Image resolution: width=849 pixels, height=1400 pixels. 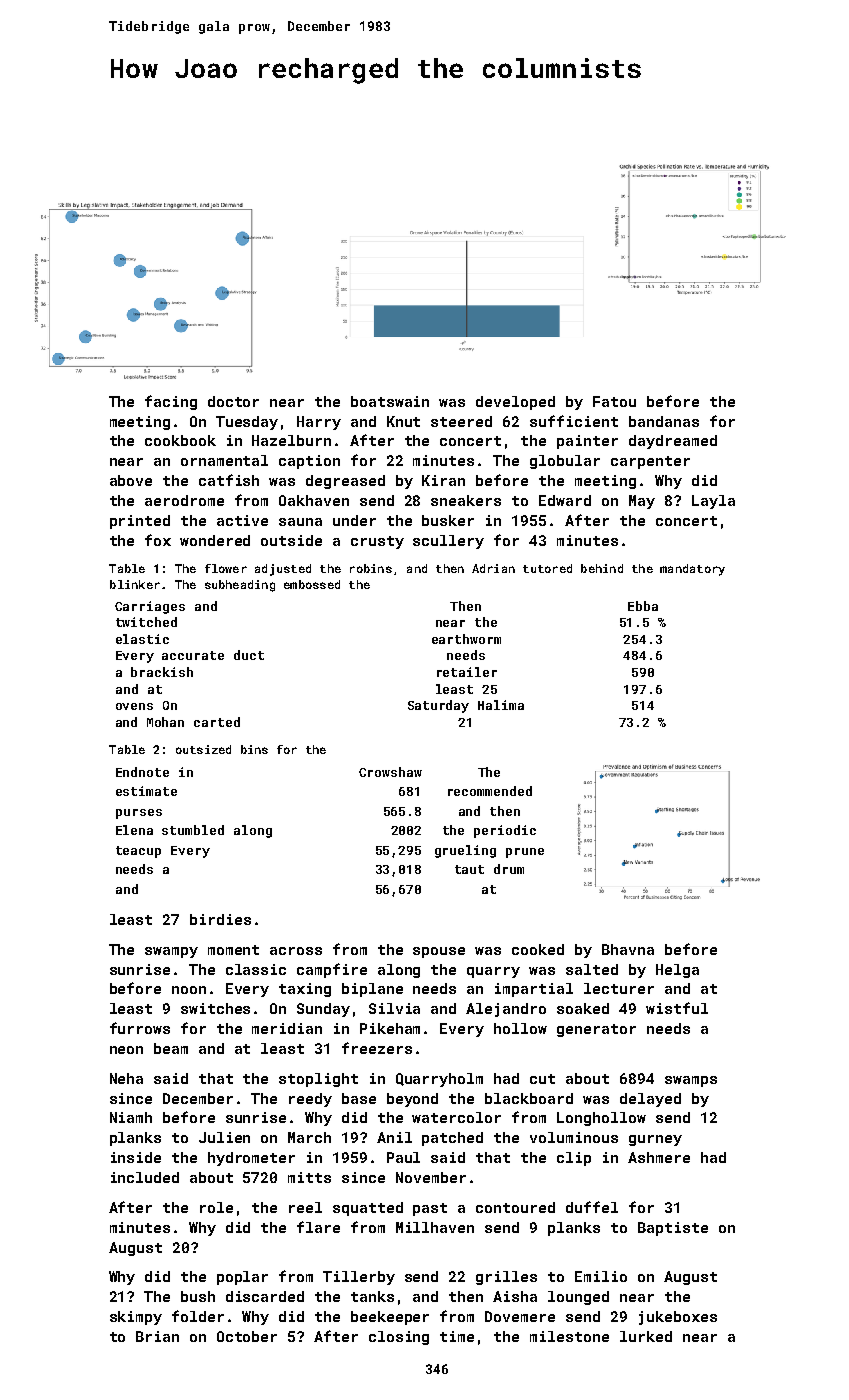 What do you see at coordinates (180, 440) in the image?
I see `cookbook` at bounding box center [180, 440].
